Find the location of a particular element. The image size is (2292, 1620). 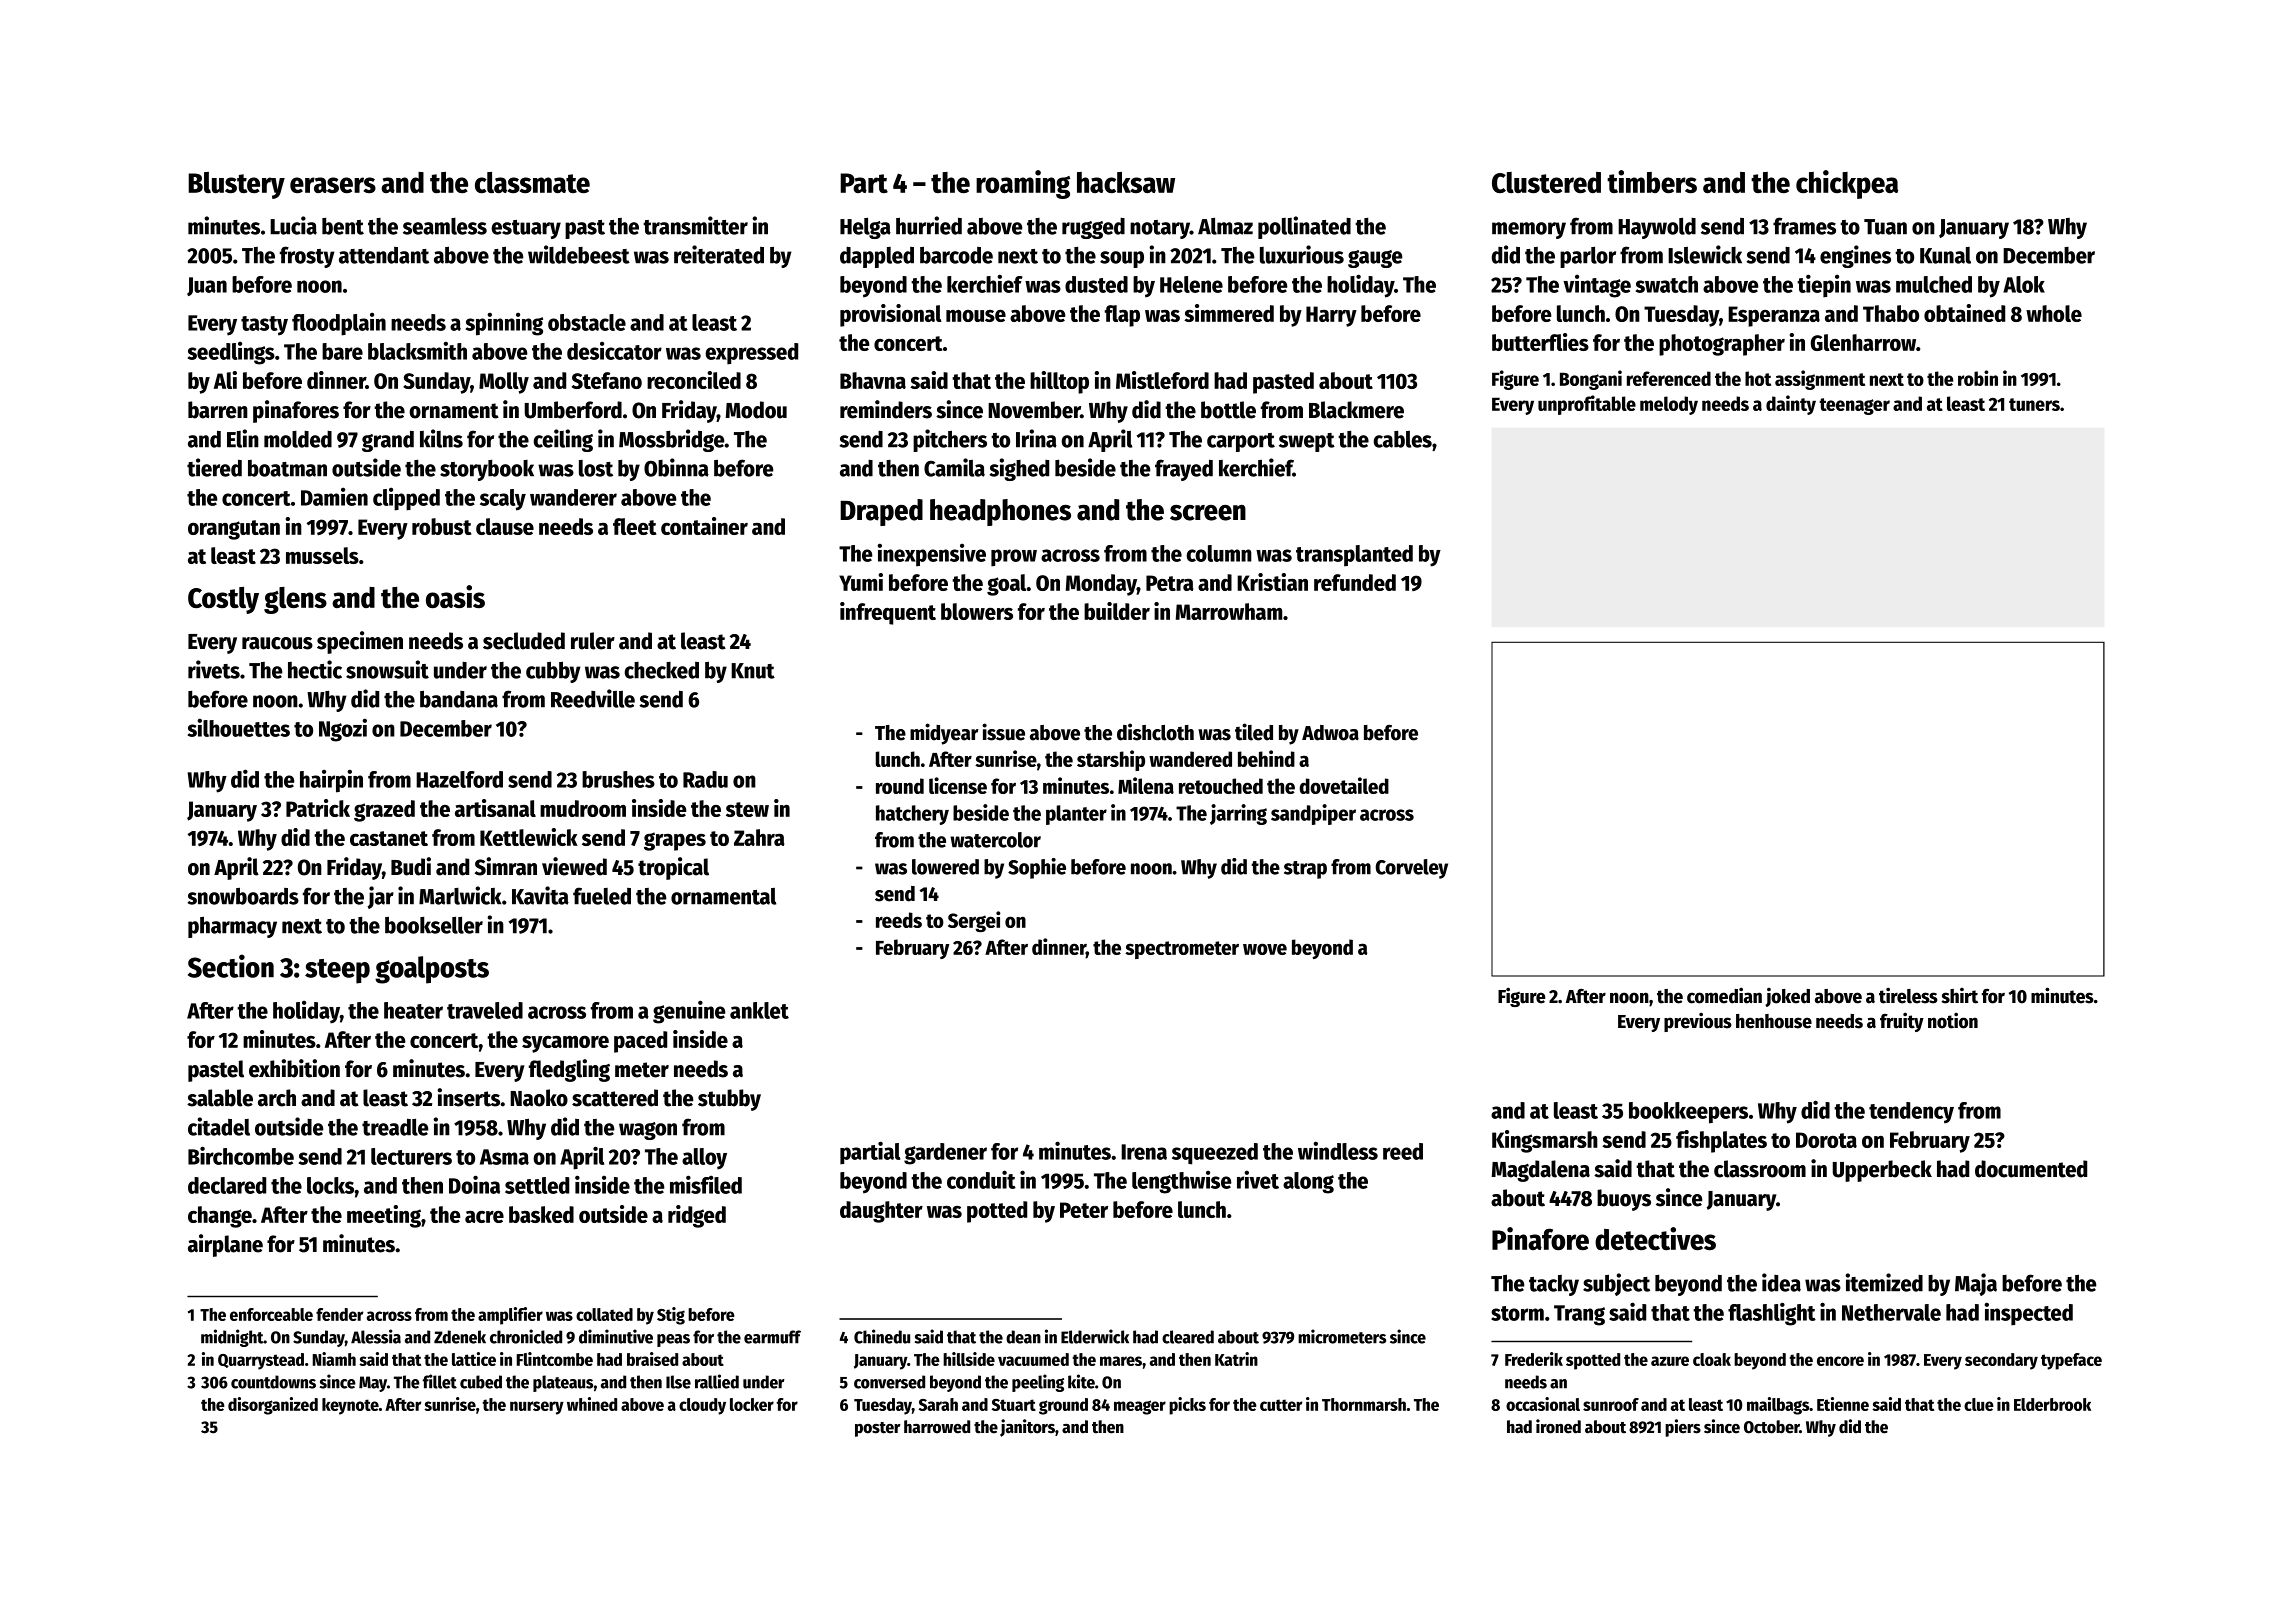

strap is located at coordinates (1305, 870).
